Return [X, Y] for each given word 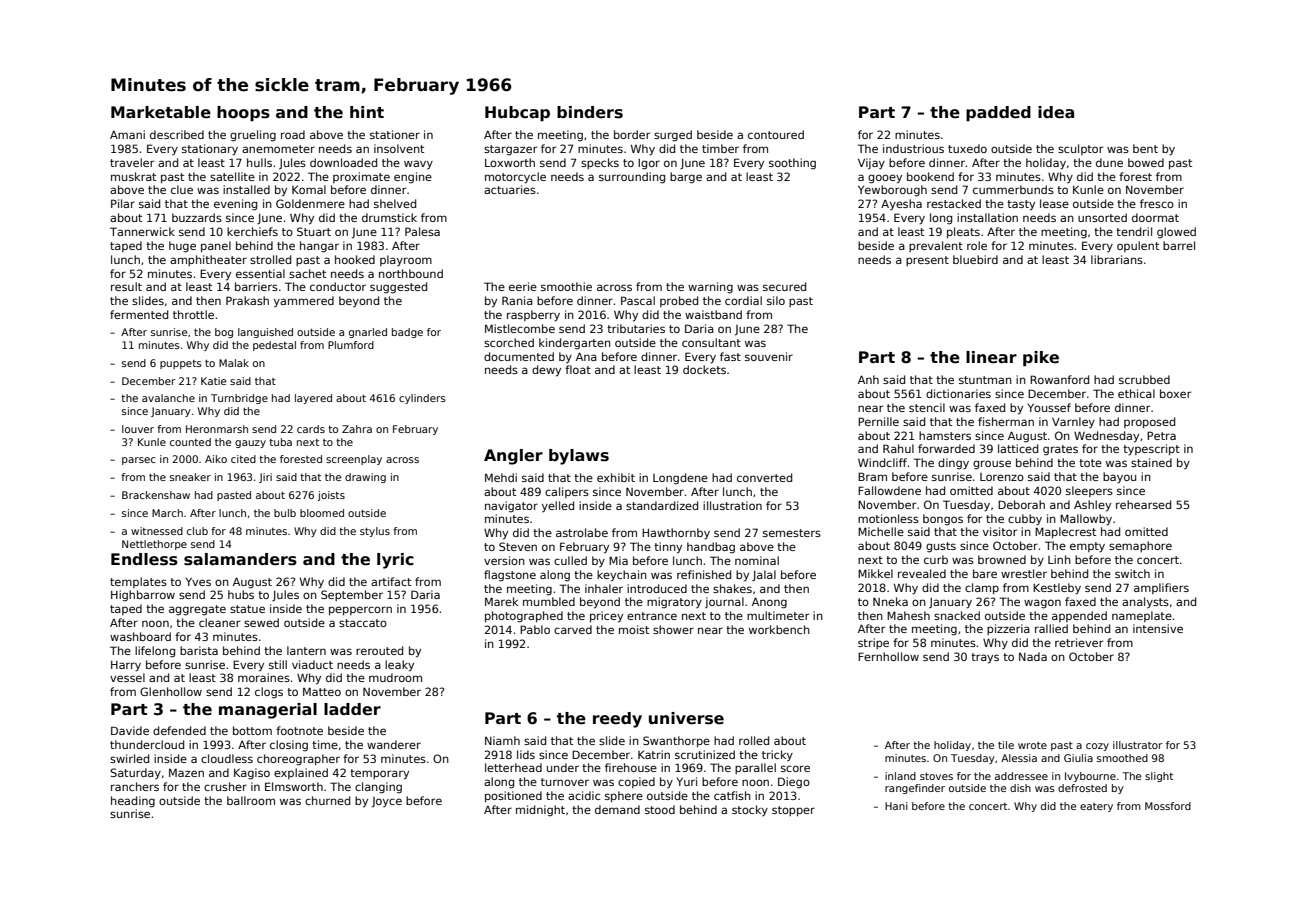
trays [985, 658]
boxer [1175, 393]
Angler [513, 457]
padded [998, 113]
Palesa [422, 231]
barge [686, 178]
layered [313, 399]
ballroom [251, 800]
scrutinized [705, 754]
